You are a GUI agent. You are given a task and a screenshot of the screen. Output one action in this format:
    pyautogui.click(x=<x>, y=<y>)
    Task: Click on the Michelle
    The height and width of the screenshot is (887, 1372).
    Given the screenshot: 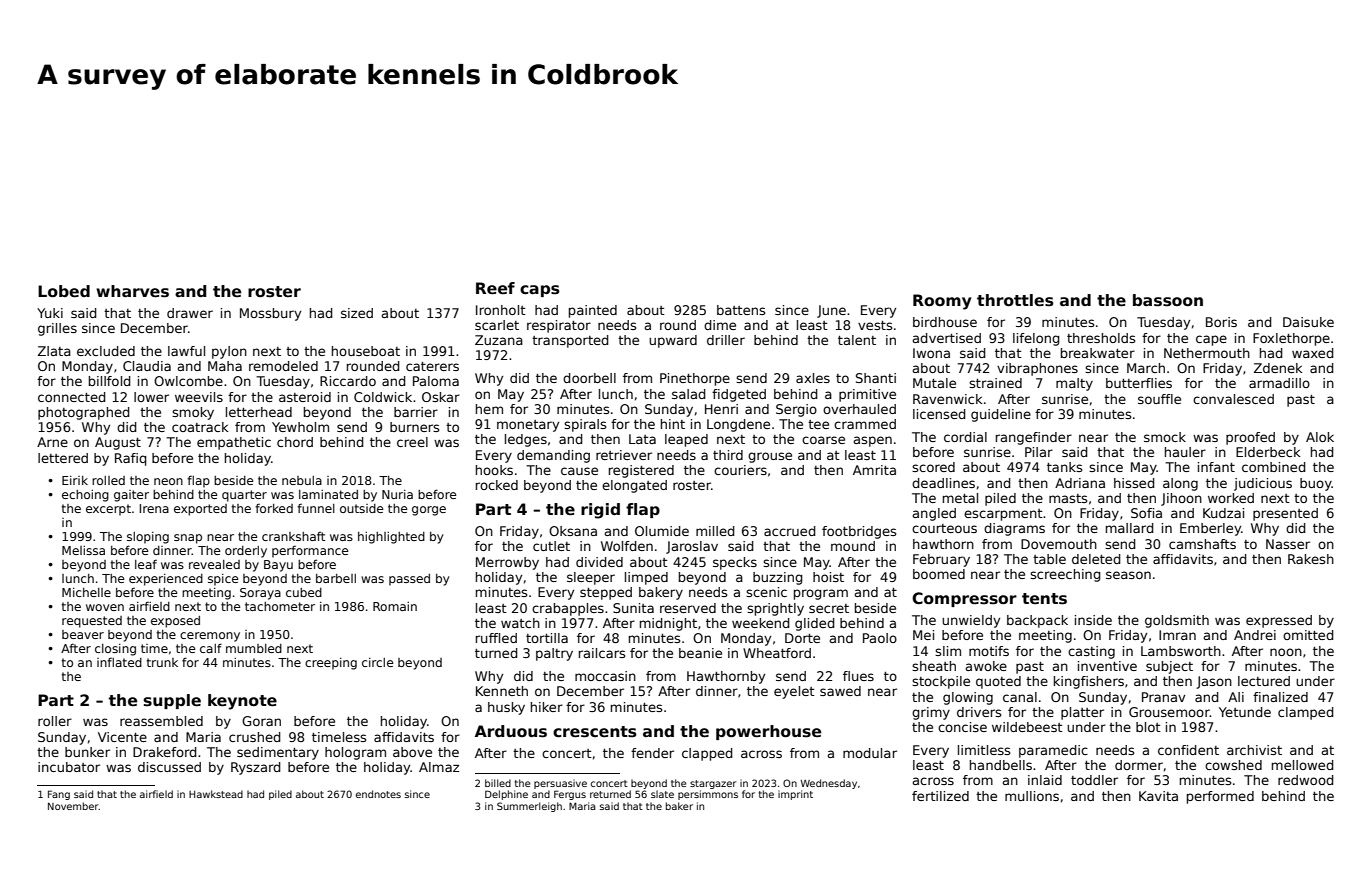 What is the action you would take?
    pyautogui.click(x=86, y=592)
